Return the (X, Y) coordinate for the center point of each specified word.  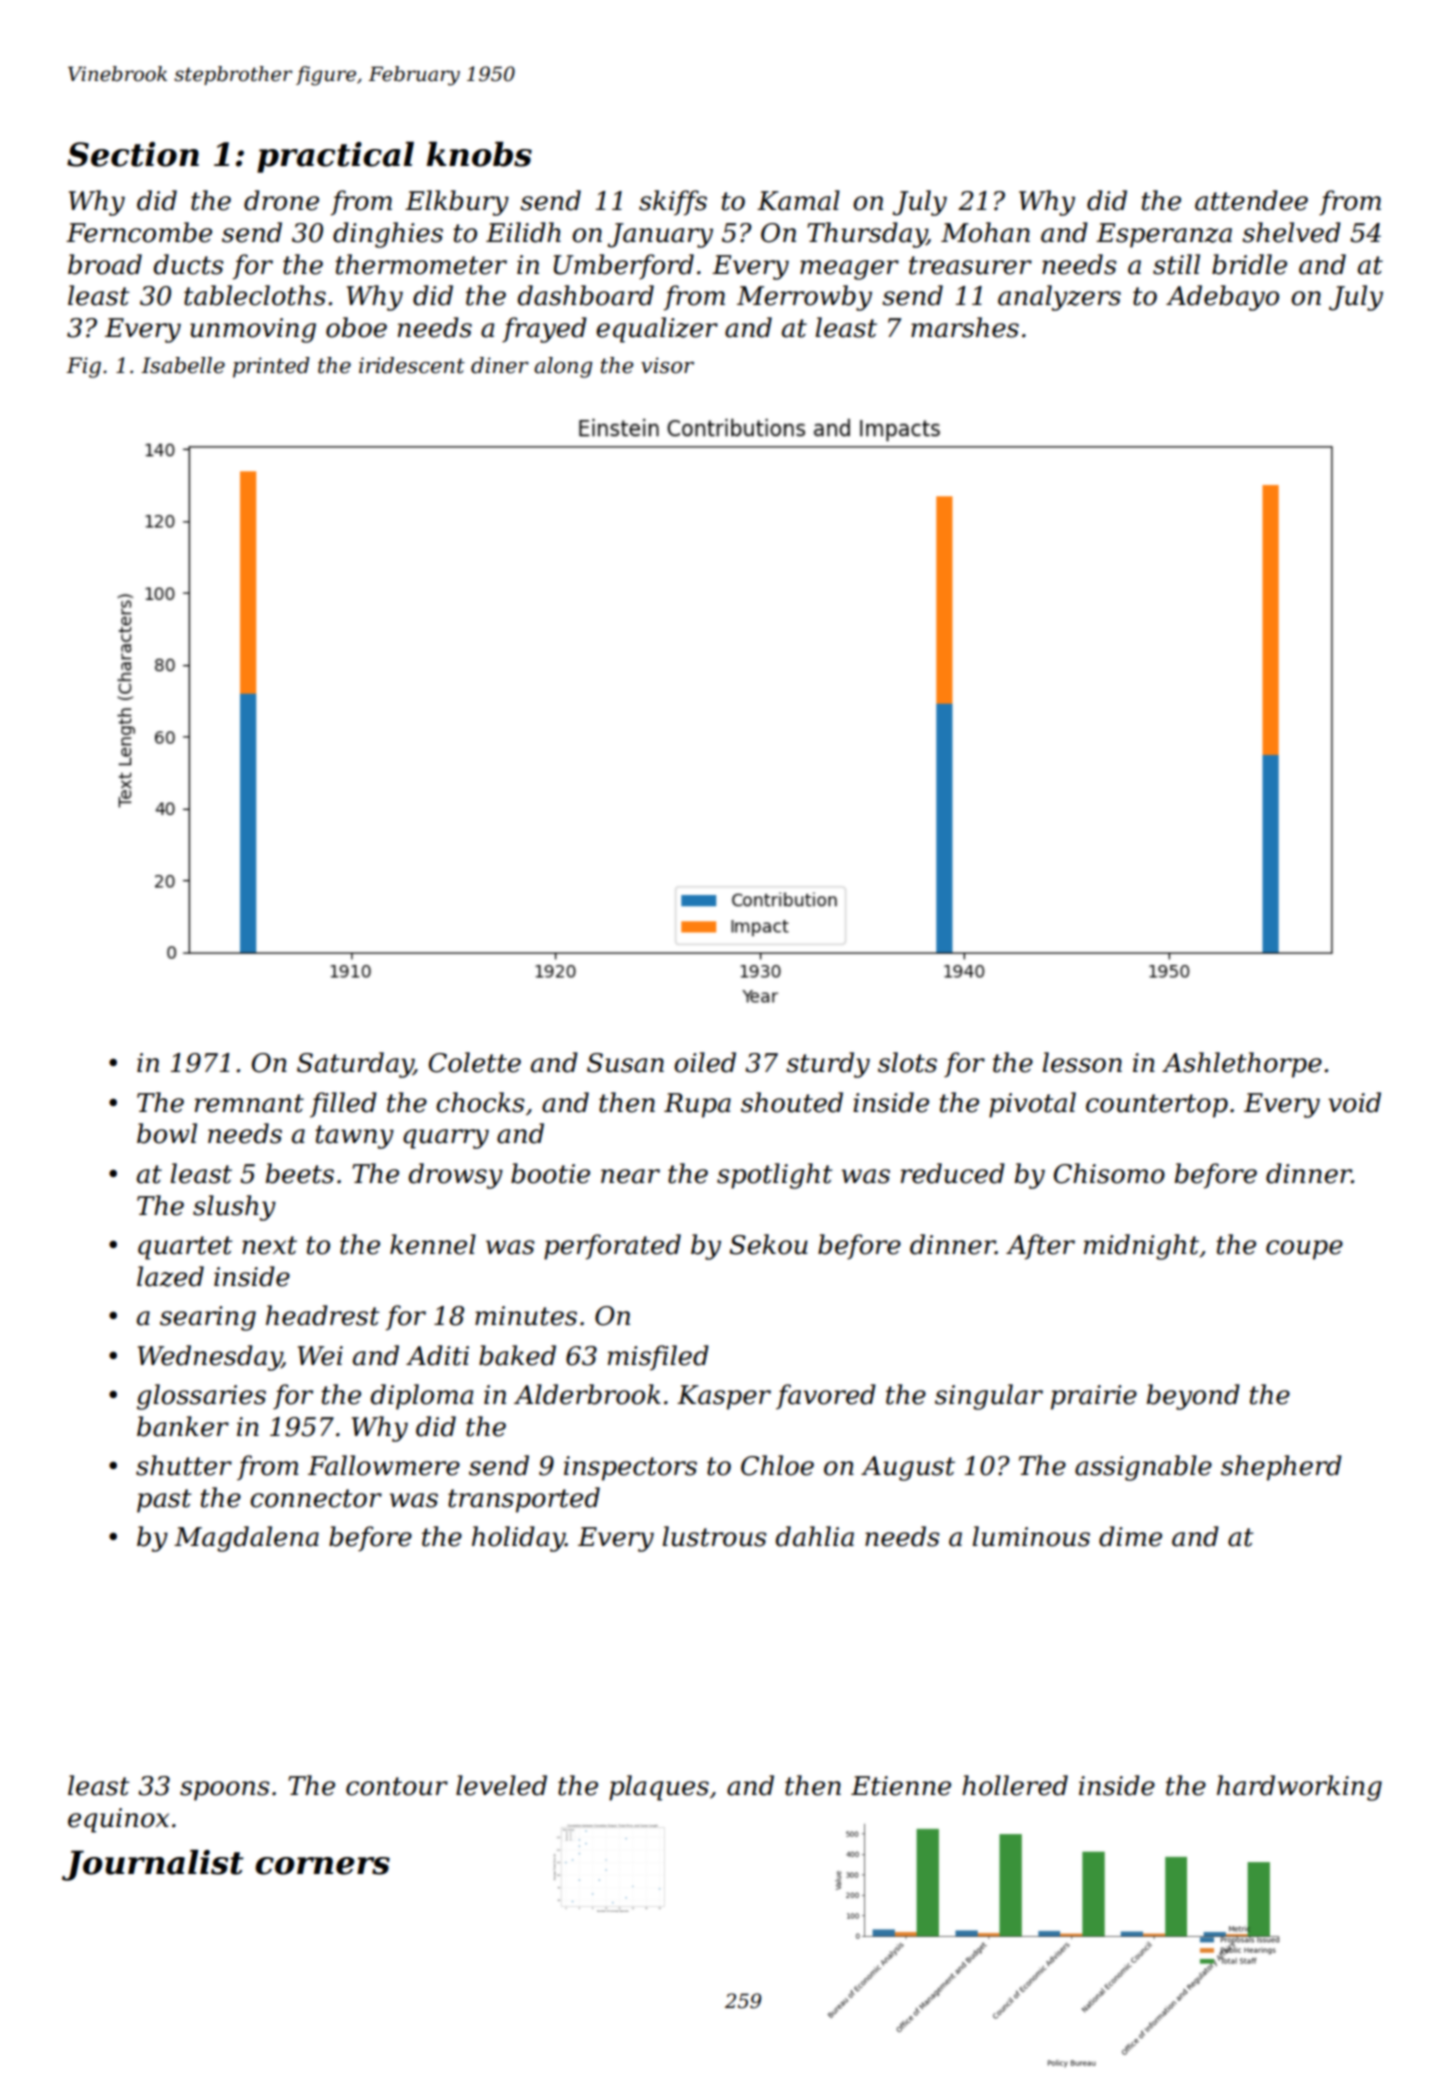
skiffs (673, 203)
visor (667, 365)
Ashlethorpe (1242, 1065)
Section (133, 154)
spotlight (775, 1176)
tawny (354, 1137)
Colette (475, 1062)
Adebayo (1222, 298)
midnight (1141, 1247)
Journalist (153, 1865)
